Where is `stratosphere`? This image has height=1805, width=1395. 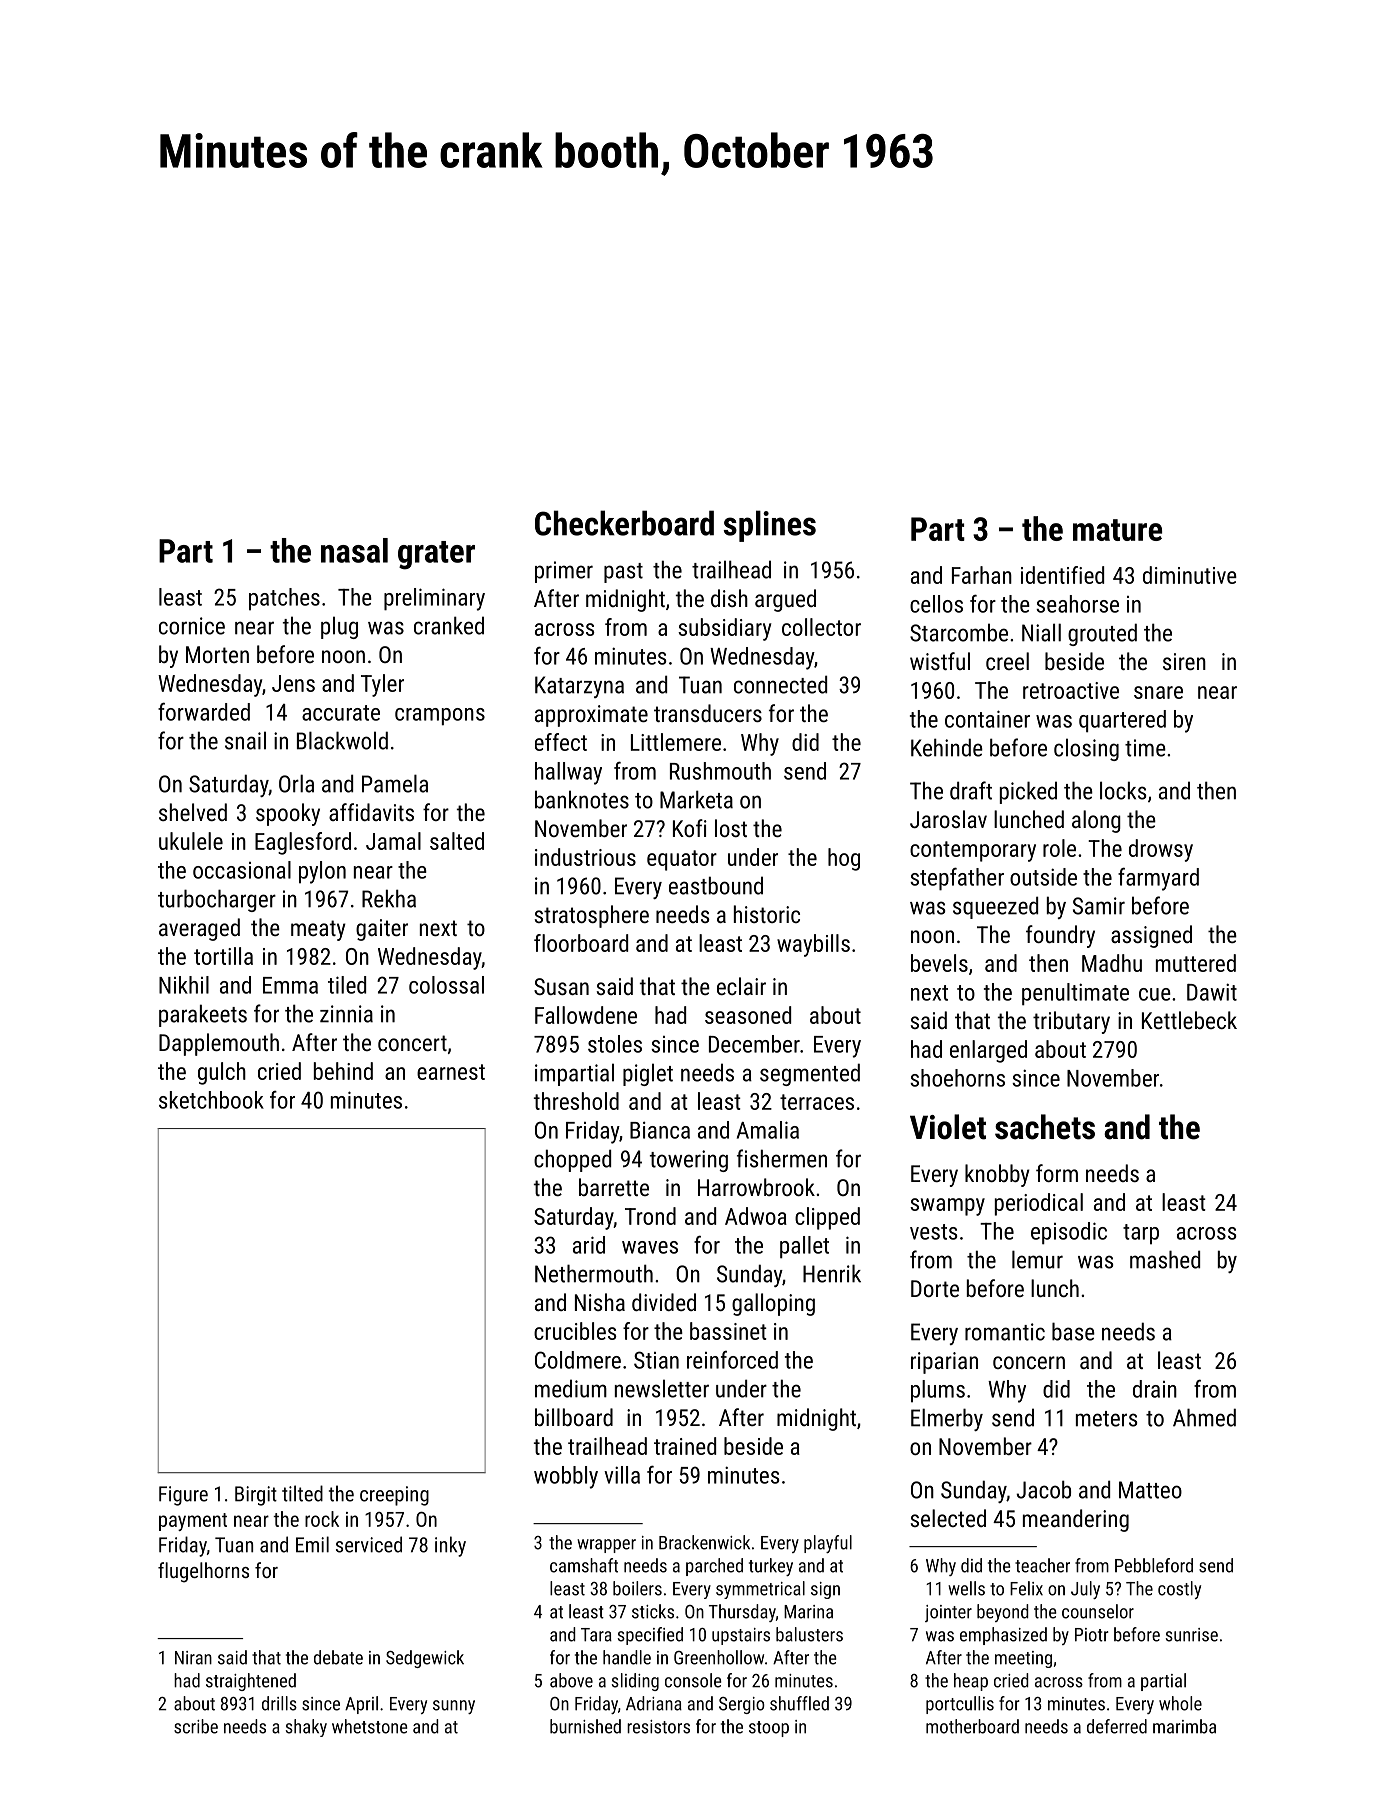
stratosphere is located at coordinates (592, 916).
